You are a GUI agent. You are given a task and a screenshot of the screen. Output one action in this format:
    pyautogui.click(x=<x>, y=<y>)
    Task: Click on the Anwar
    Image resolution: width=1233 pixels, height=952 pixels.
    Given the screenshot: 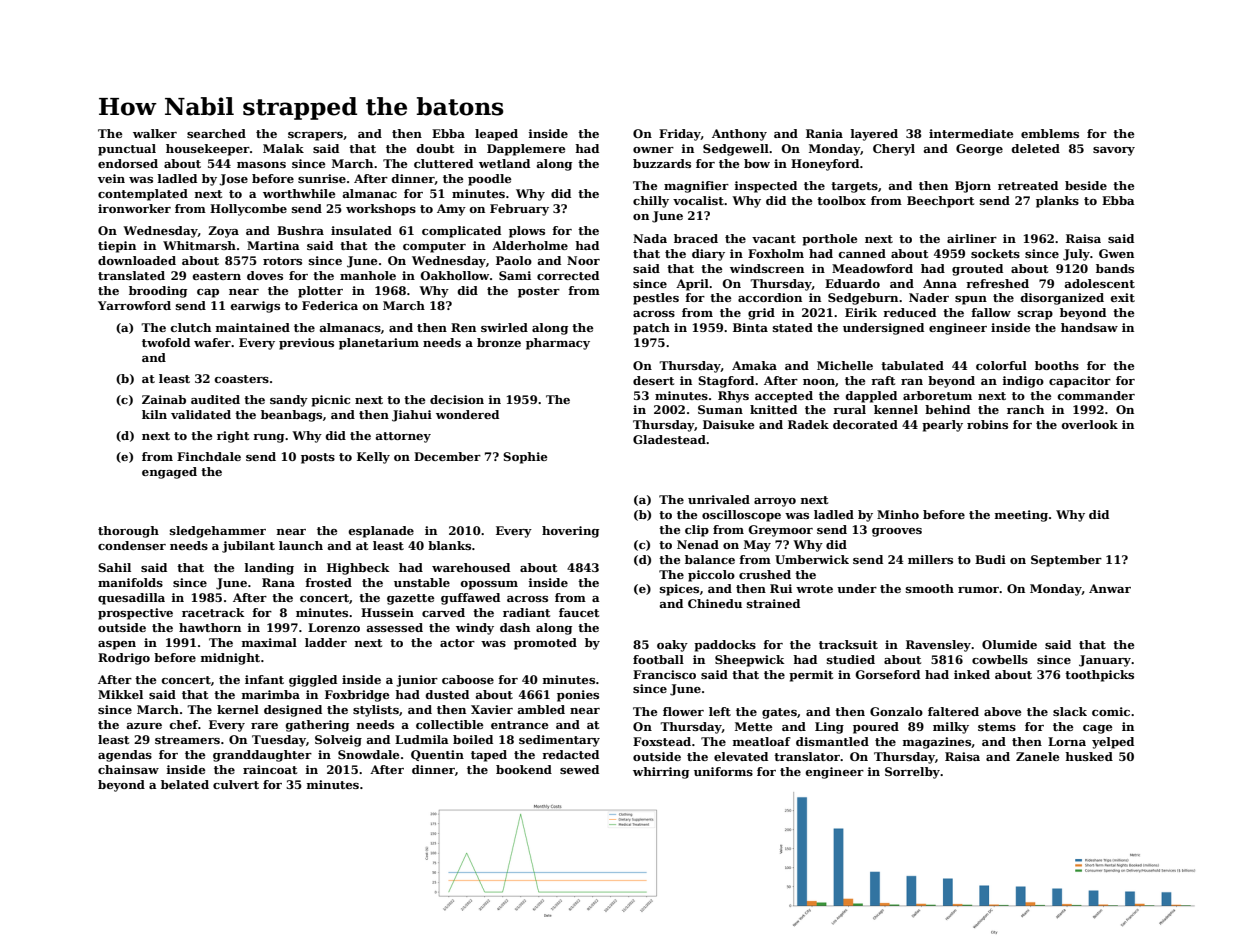 What is the action you would take?
    pyautogui.click(x=1110, y=588)
